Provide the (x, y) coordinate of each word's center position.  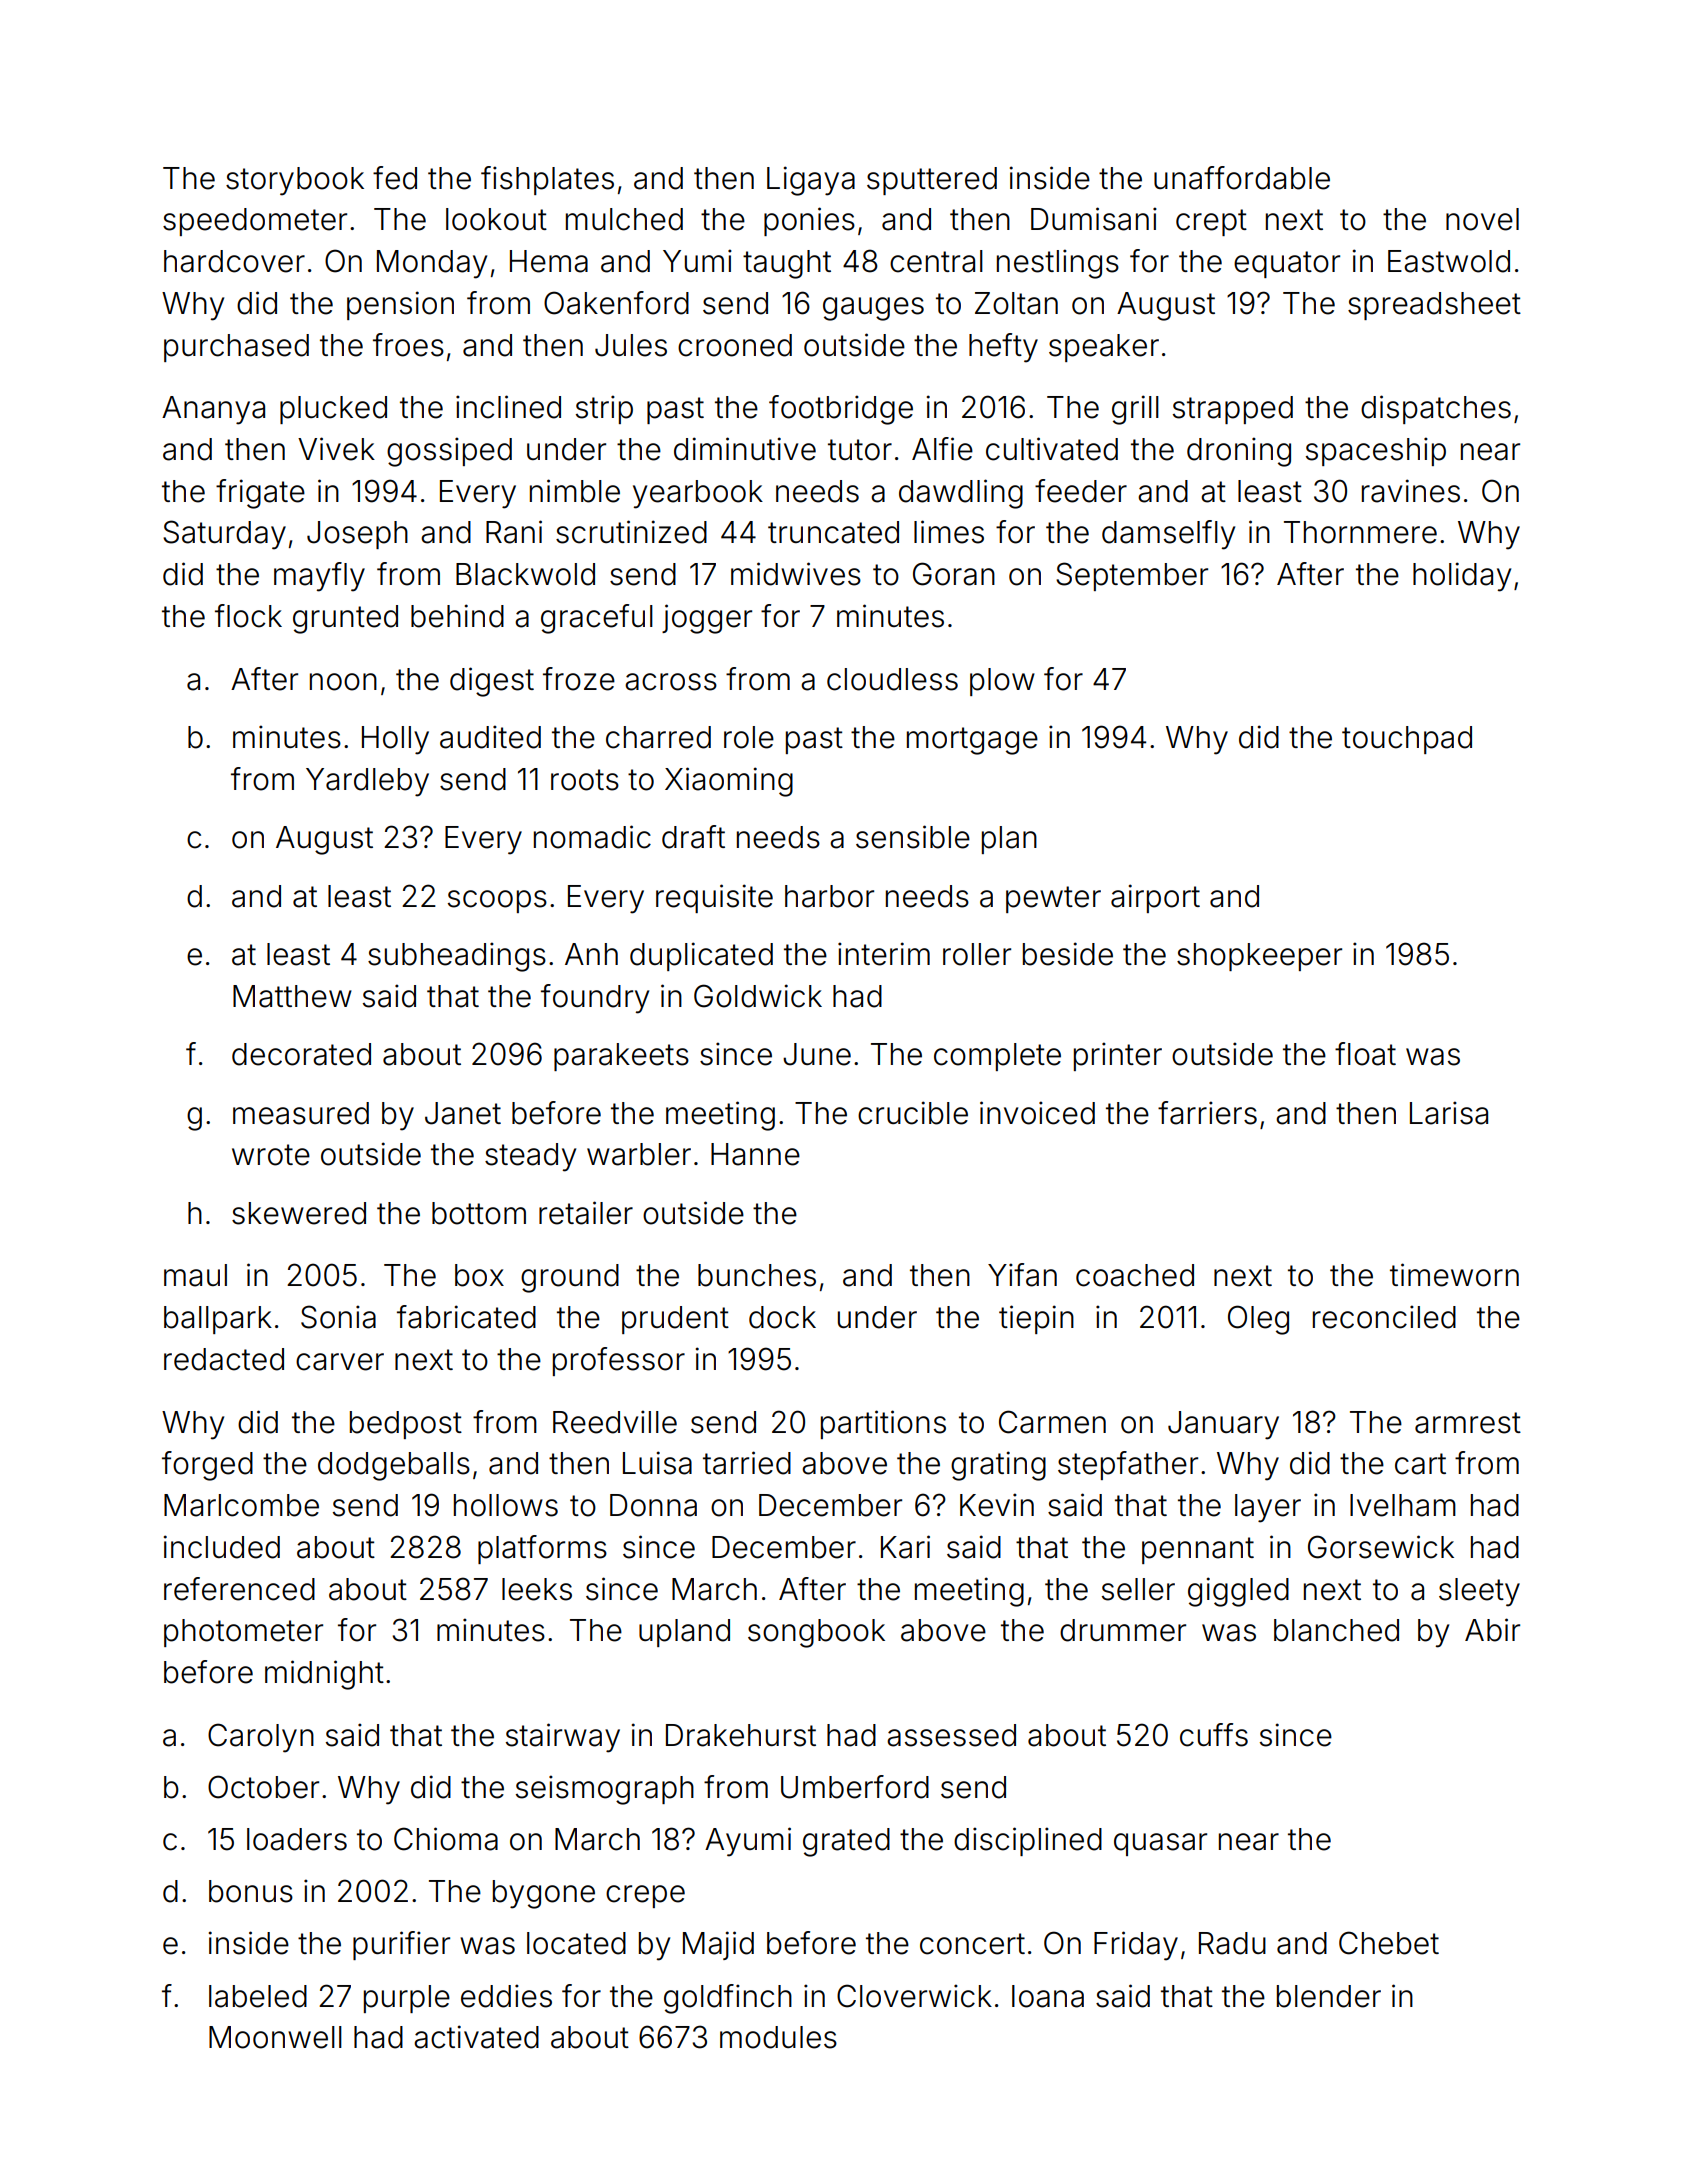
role (749, 737)
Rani (514, 532)
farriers (1207, 1113)
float (1365, 1054)
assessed (951, 1735)
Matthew (292, 996)
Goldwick (758, 996)
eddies (506, 1996)
